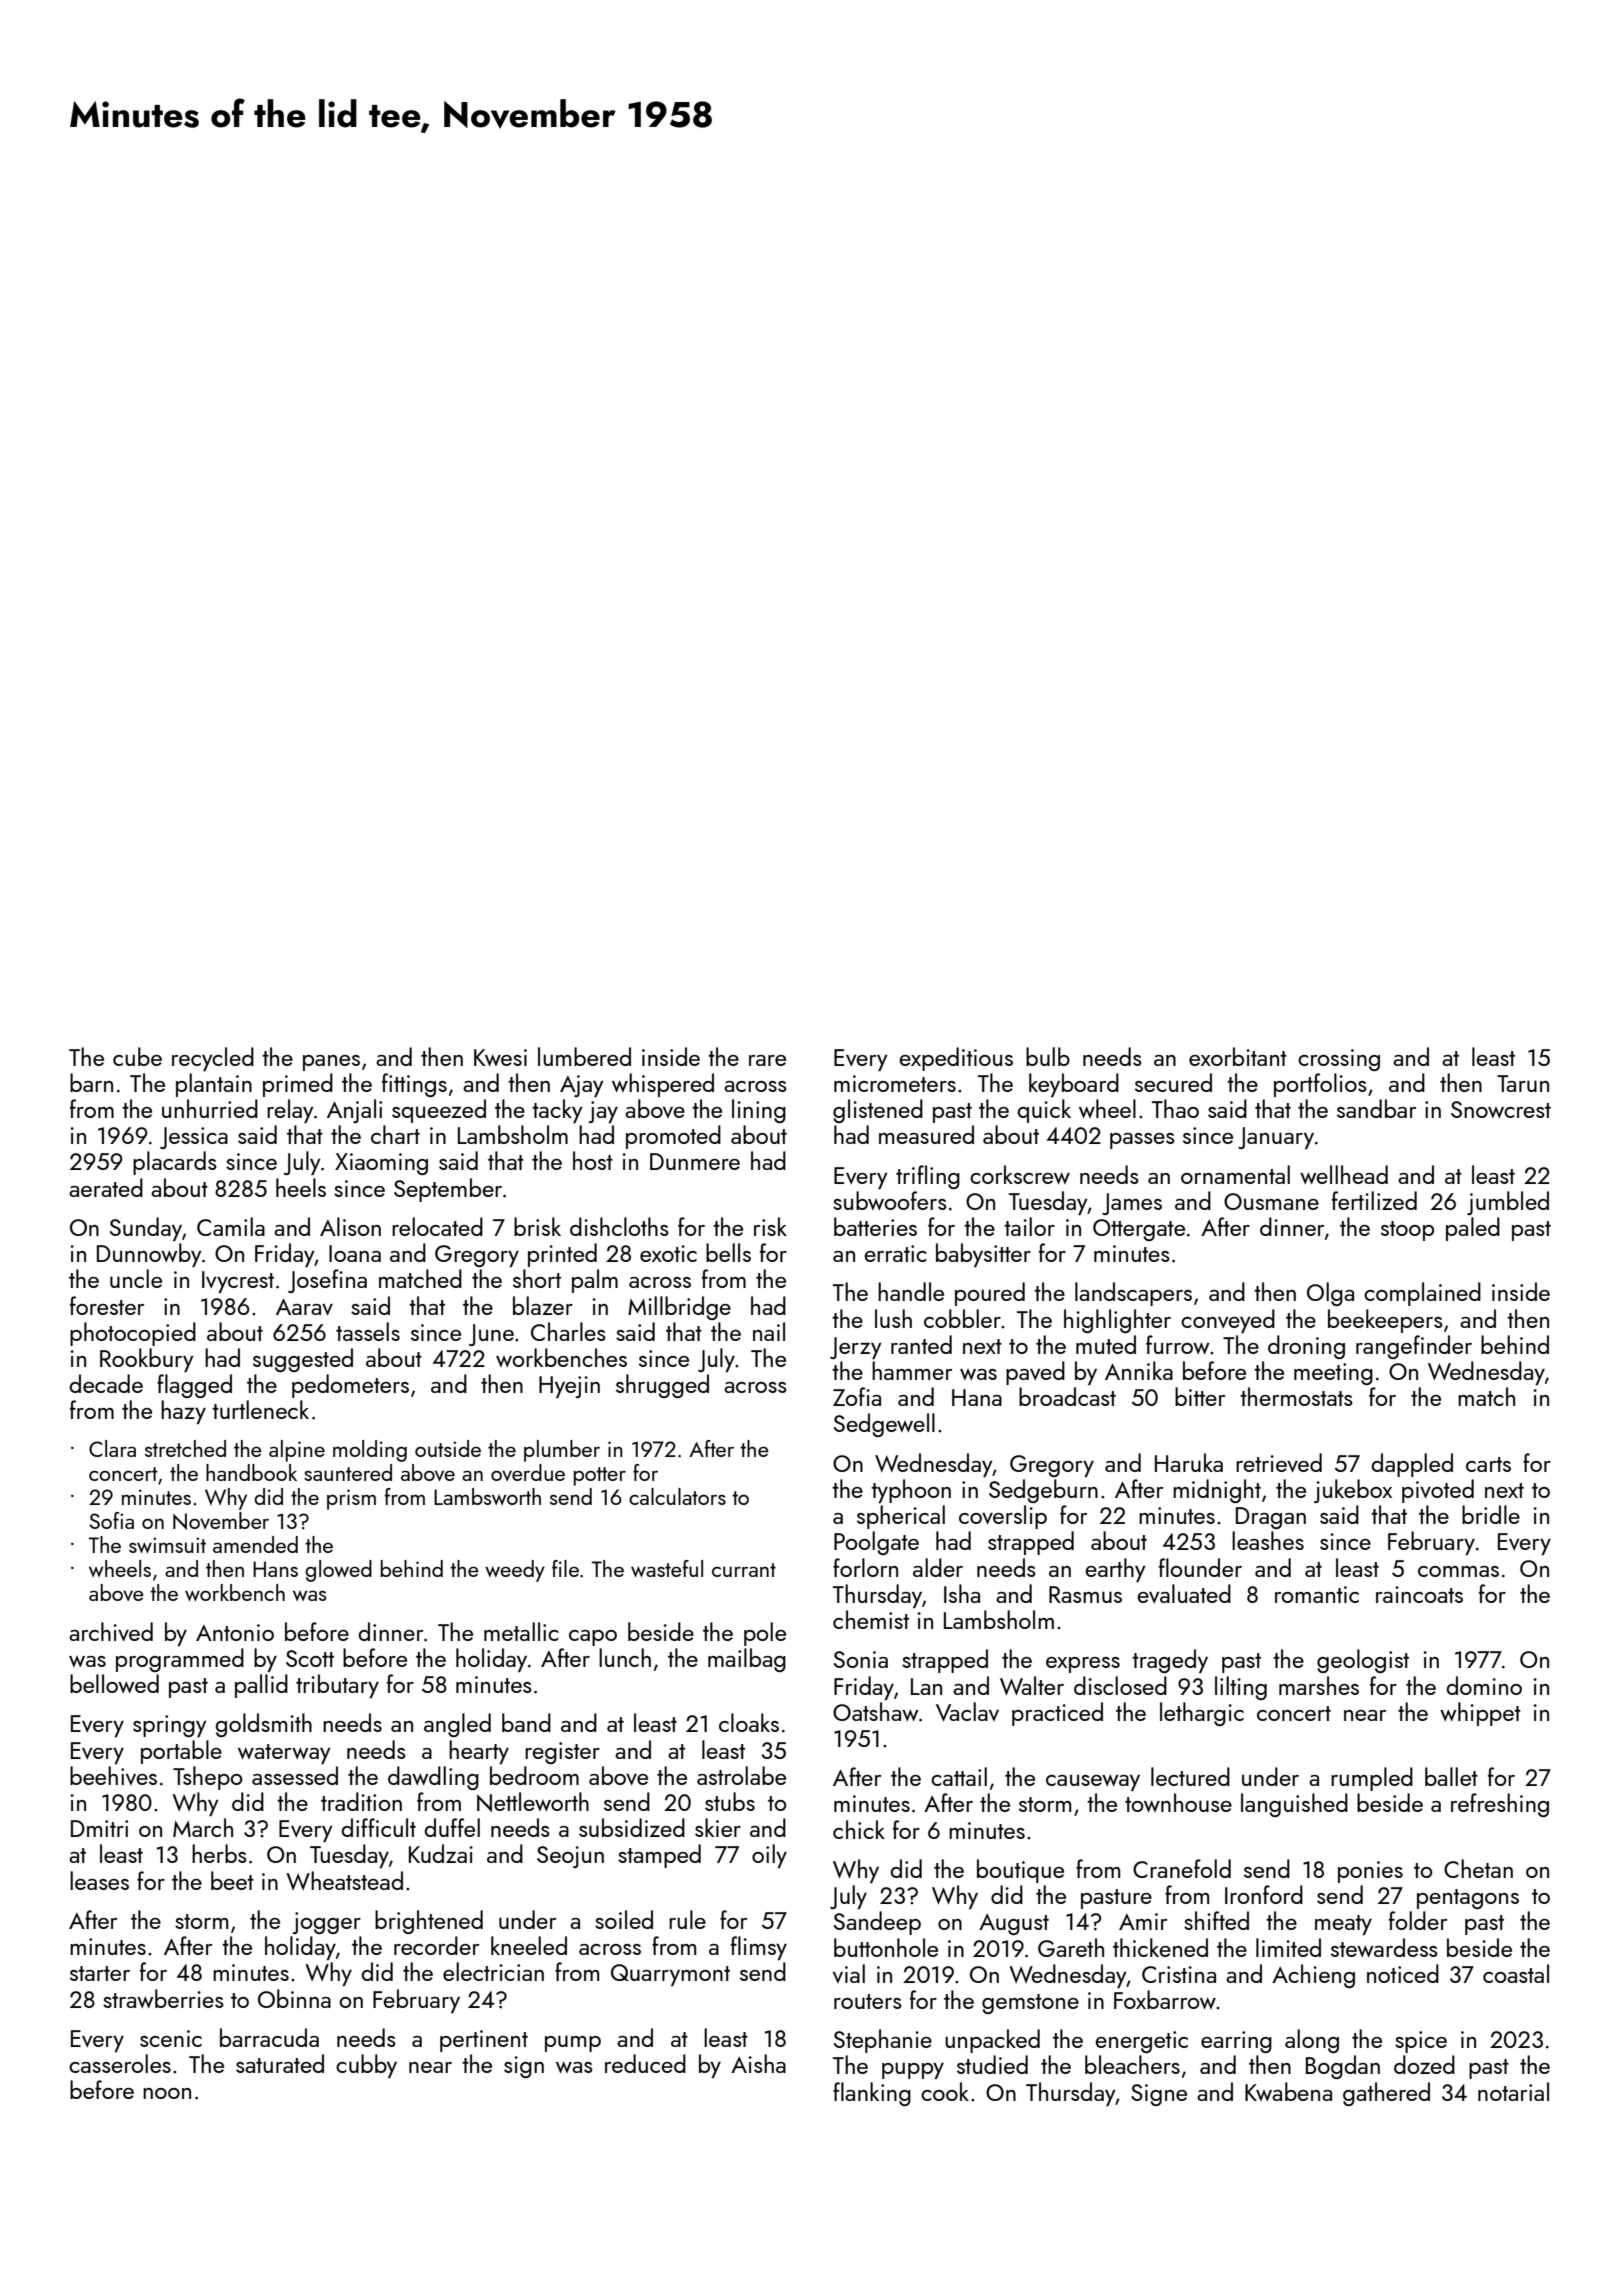 Image resolution: width=1620 pixels, height=2292 pixels. What do you see at coordinates (310, 1658) in the page?
I see `Scott` at bounding box center [310, 1658].
